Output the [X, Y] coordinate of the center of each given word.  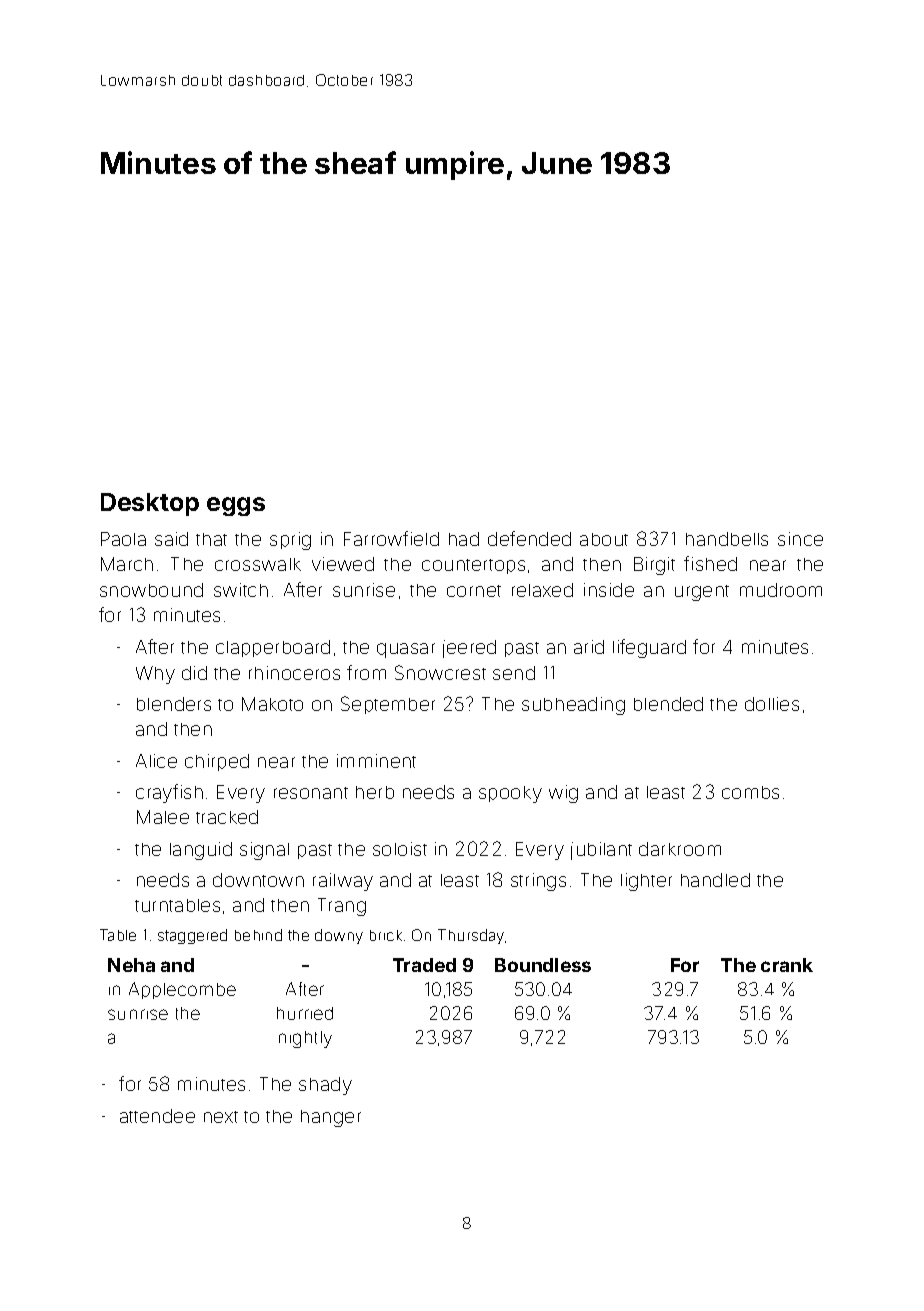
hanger [331, 1118]
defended [529, 538]
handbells [727, 539]
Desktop [150, 504]
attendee [157, 1116]
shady [325, 1086]
